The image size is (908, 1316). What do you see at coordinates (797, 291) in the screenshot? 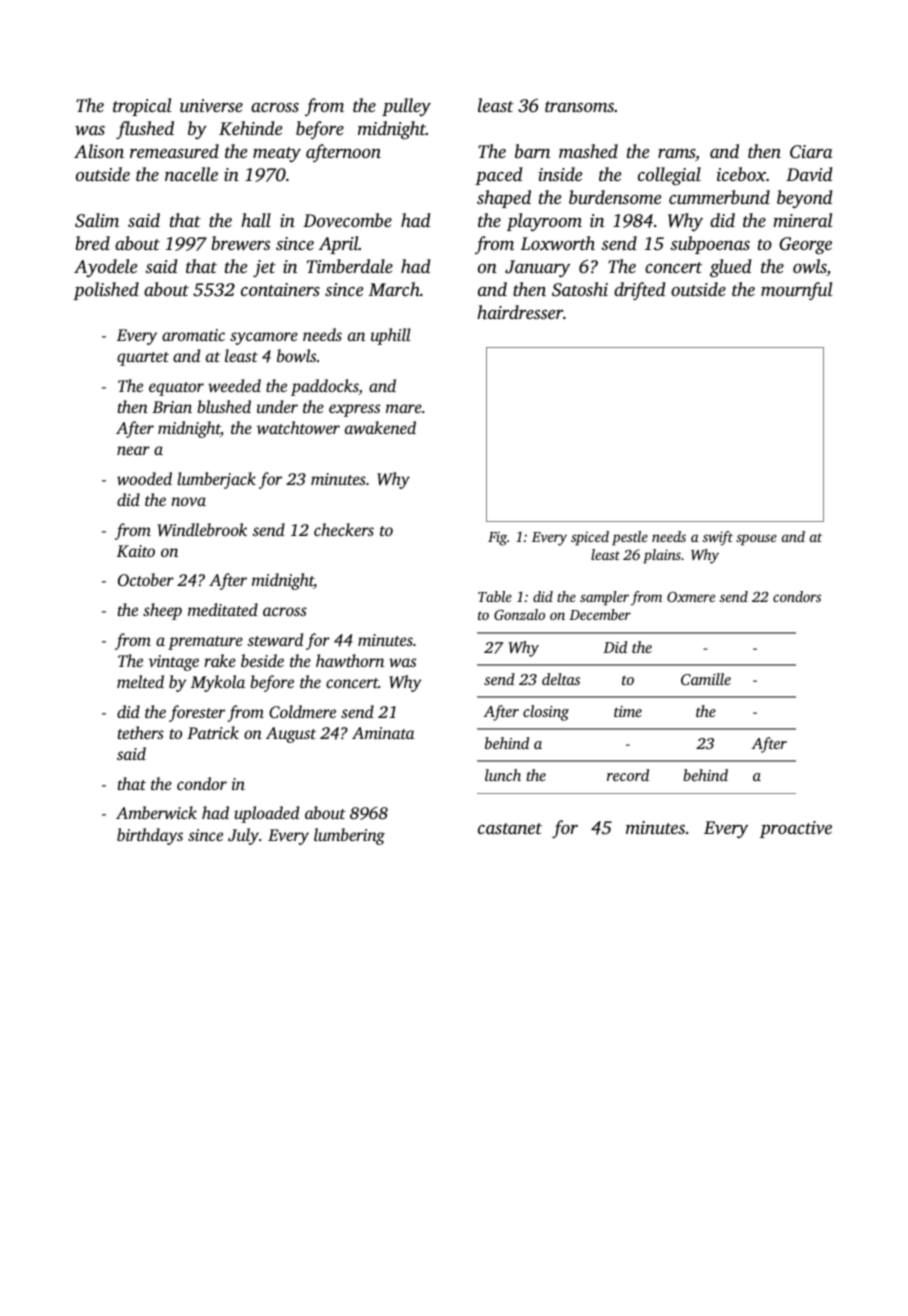
I see `mournful` at bounding box center [797, 291].
